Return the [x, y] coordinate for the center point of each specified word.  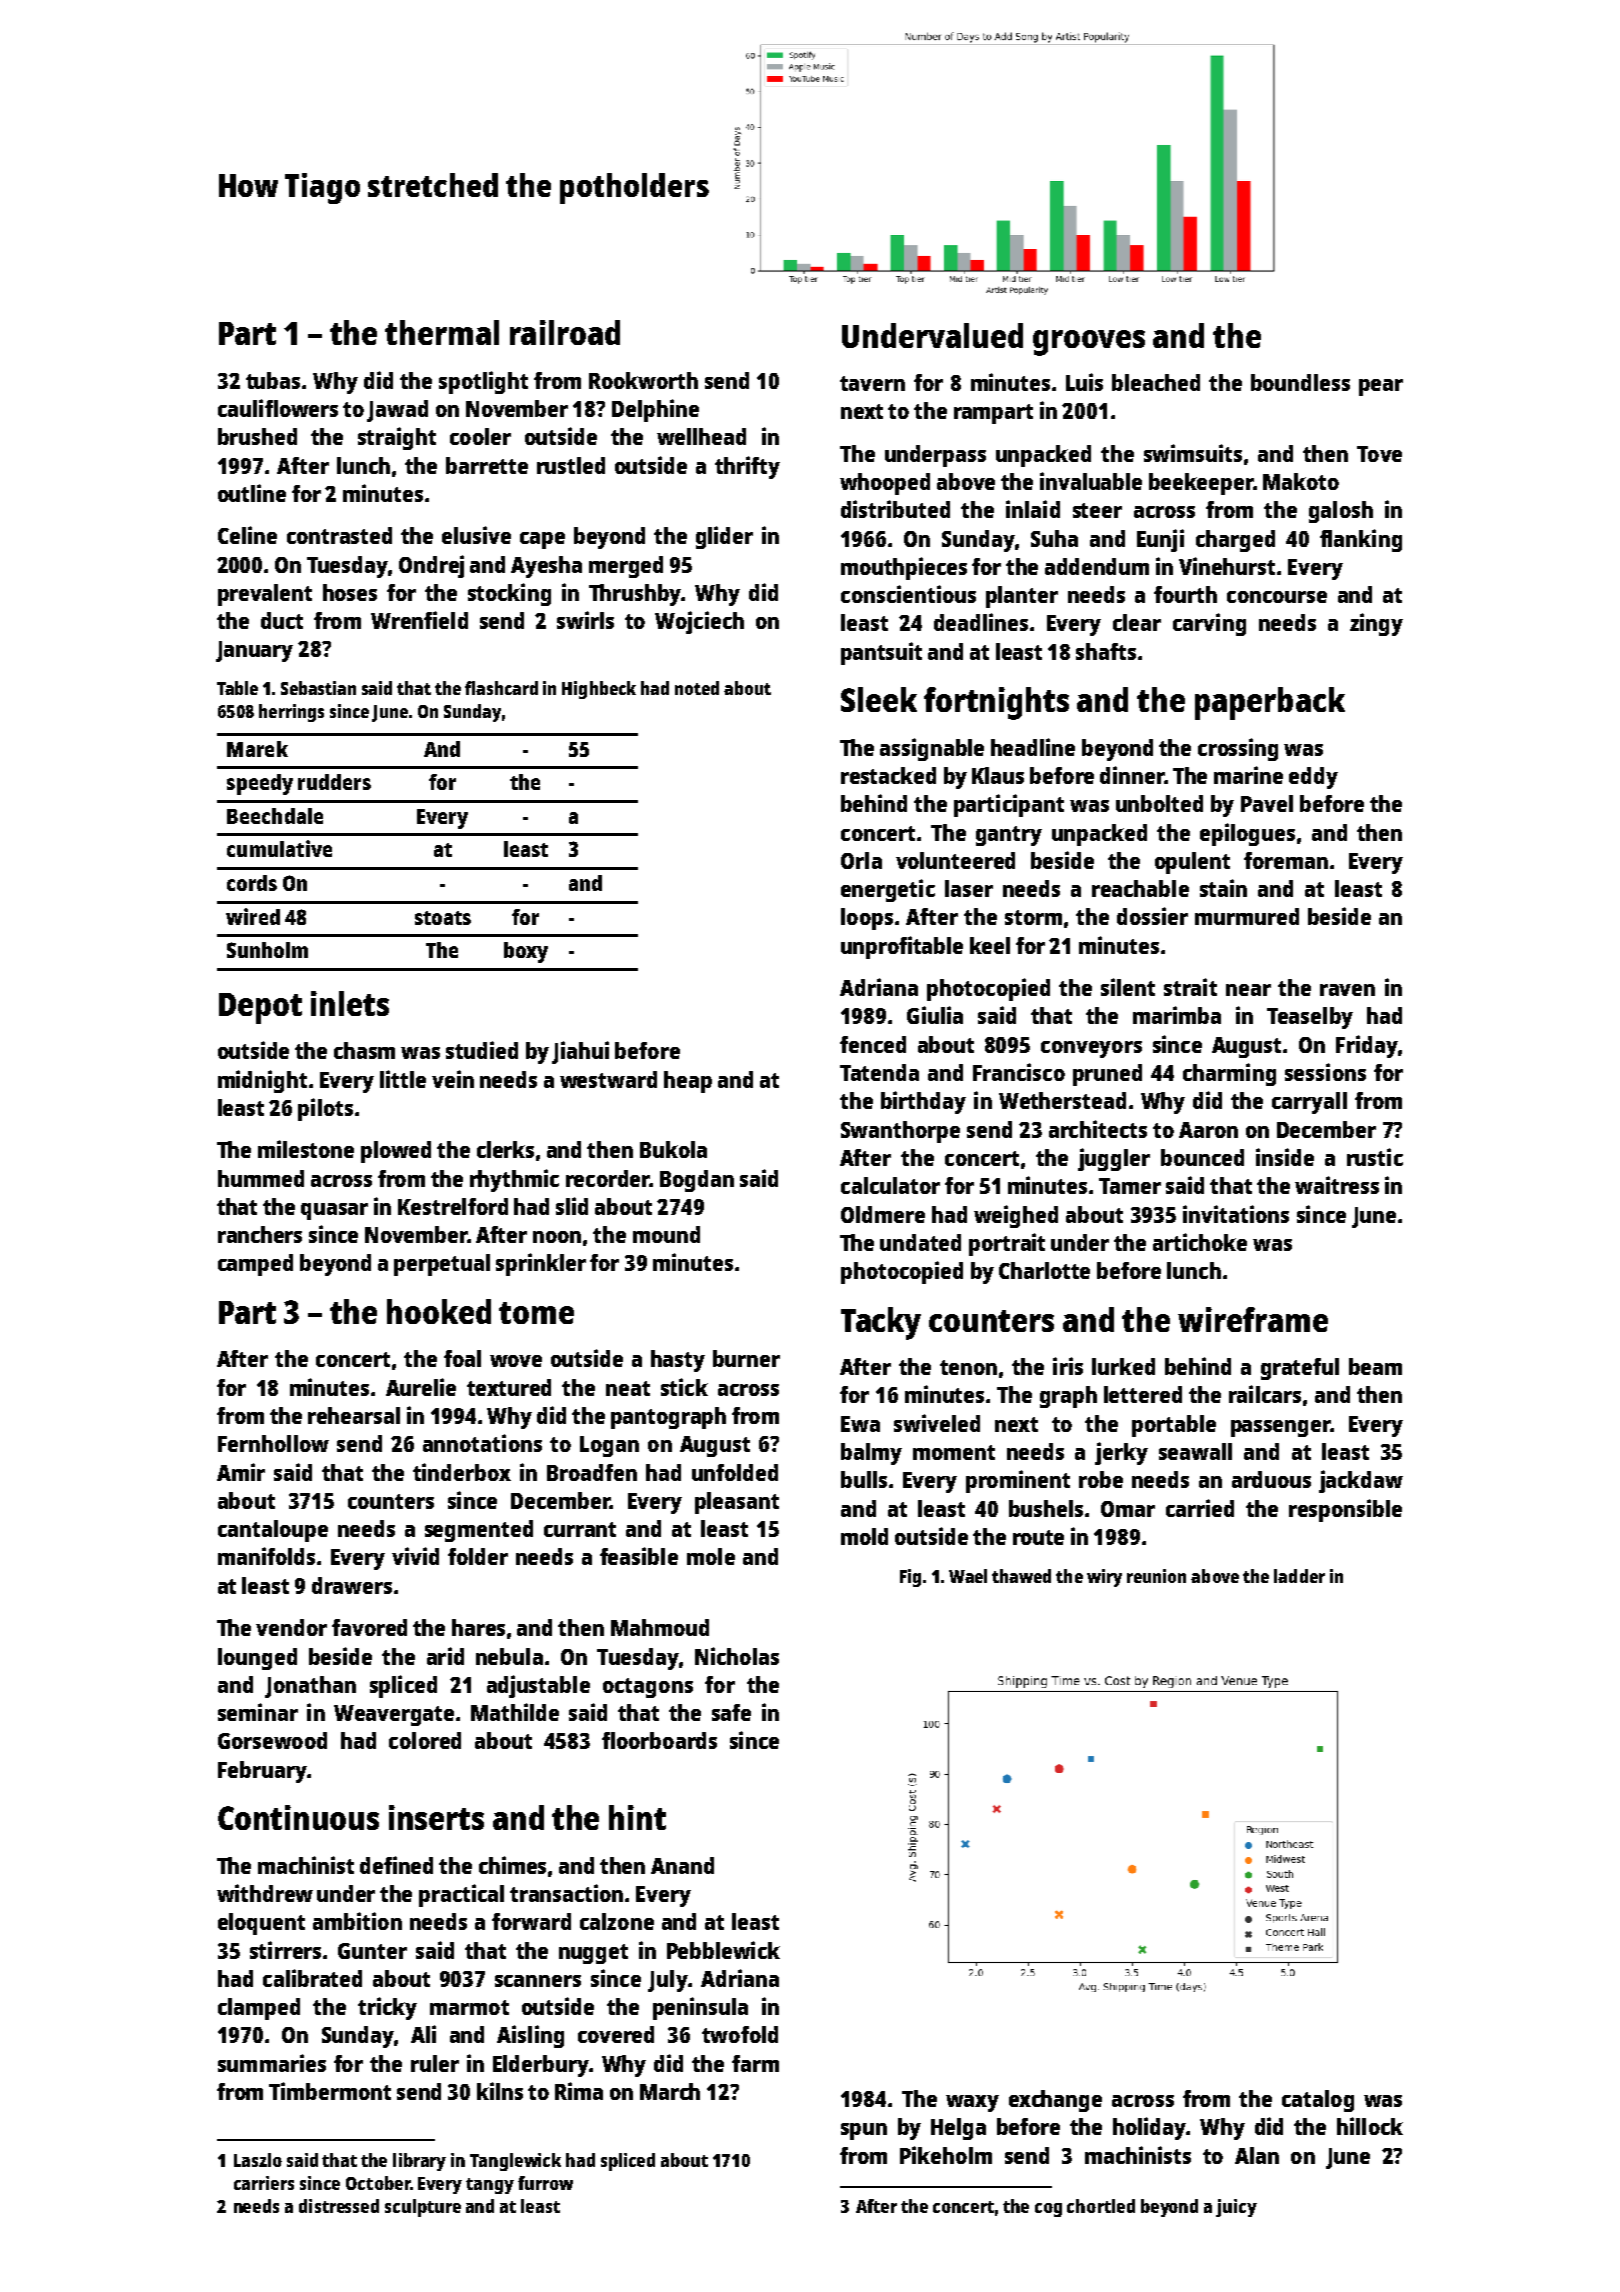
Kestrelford [453, 1206]
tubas [273, 380]
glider [724, 537]
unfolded [735, 1472]
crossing [1238, 749]
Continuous [298, 1817]
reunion [1156, 1576]
